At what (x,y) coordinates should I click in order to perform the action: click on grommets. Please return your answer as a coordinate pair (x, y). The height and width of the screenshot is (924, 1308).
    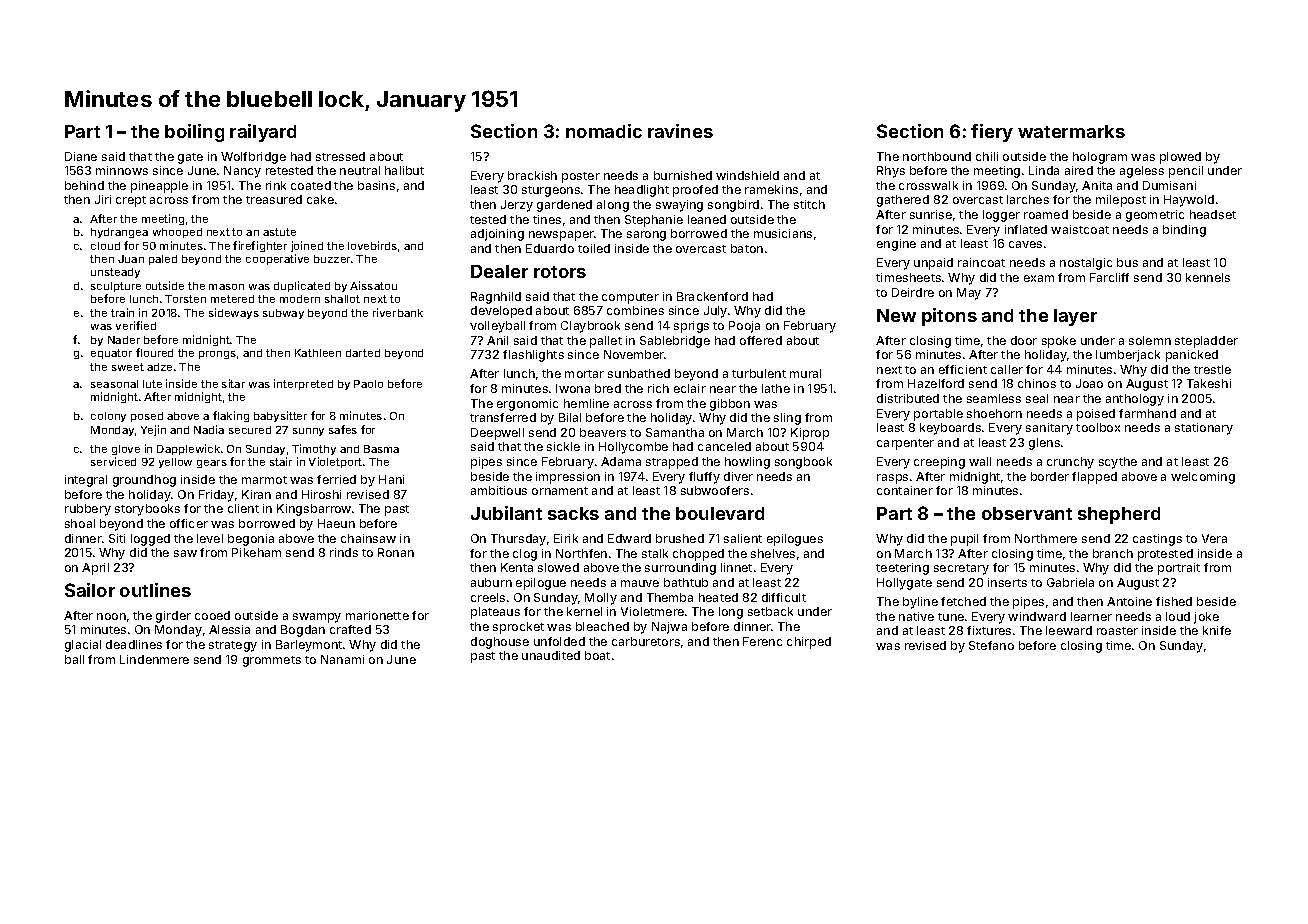
    Looking at the image, I should click on (272, 661).
